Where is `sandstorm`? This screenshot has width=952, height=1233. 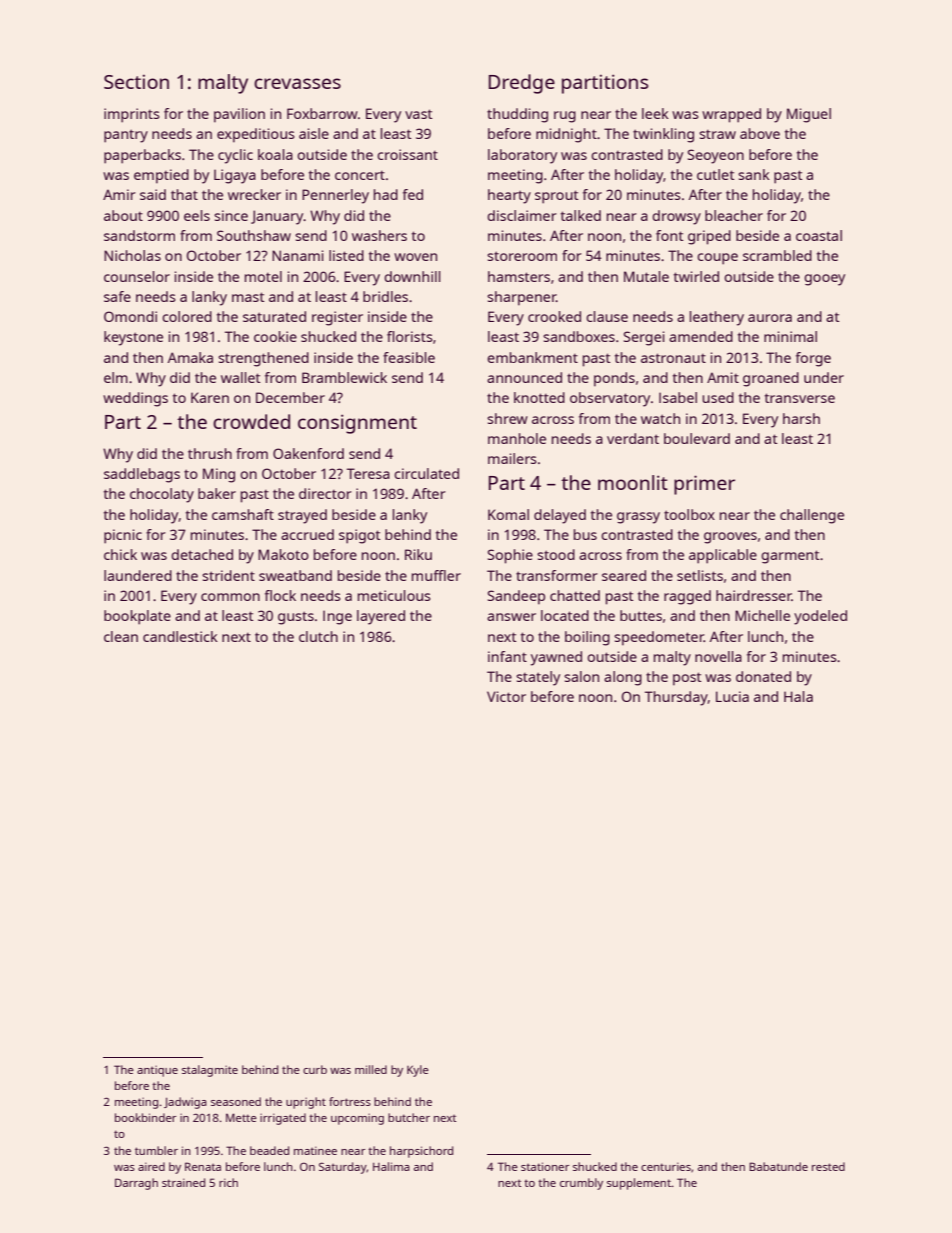 sandstorm is located at coordinates (139, 235).
